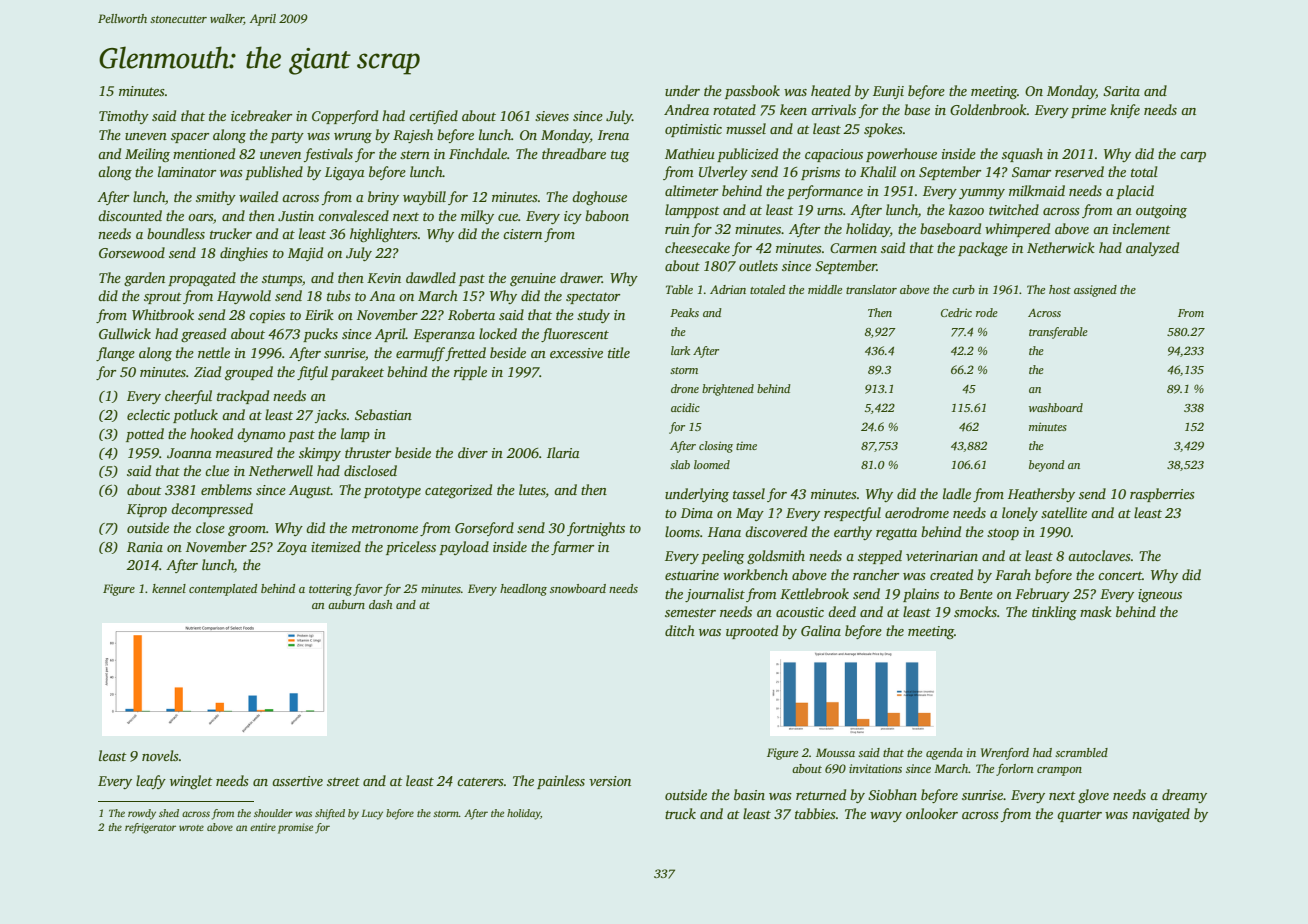 The image size is (1308, 924). What do you see at coordinates (752, 92) in the page?
I see `passbook` at bounding box center [752, 92].
